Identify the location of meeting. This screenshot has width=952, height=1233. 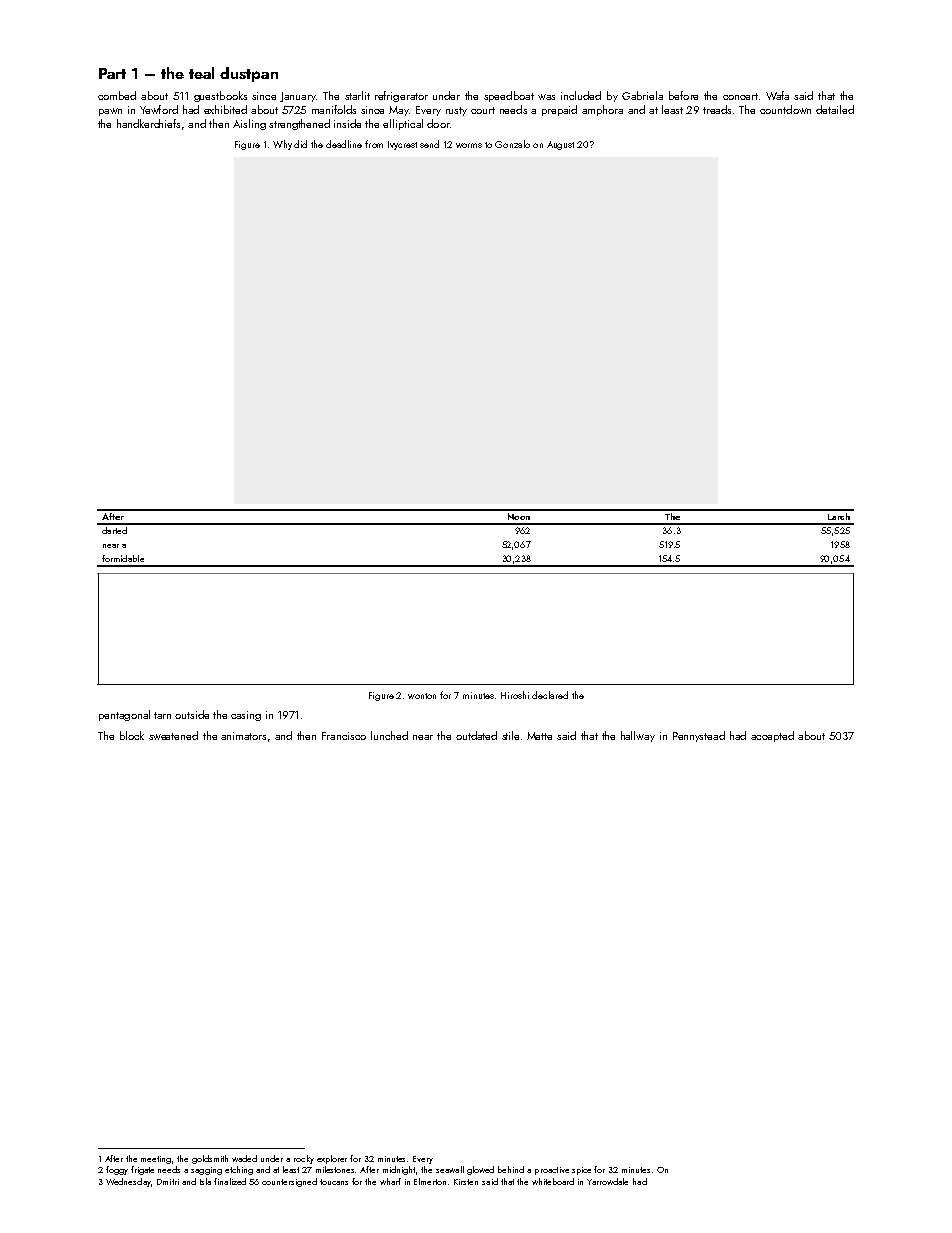
(156, 1160).
